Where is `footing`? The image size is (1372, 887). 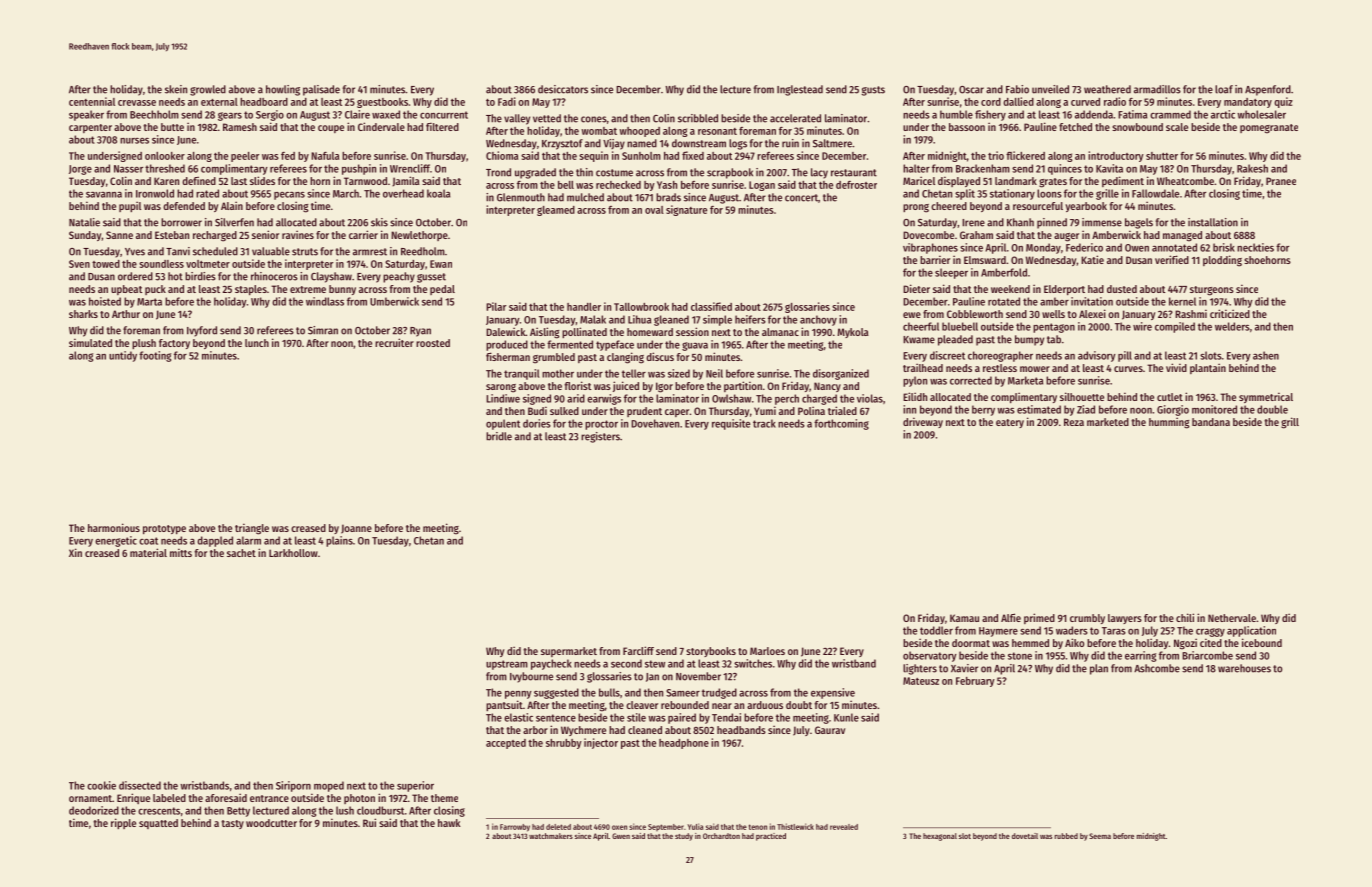
footing is located at coordinates (155, 356).
